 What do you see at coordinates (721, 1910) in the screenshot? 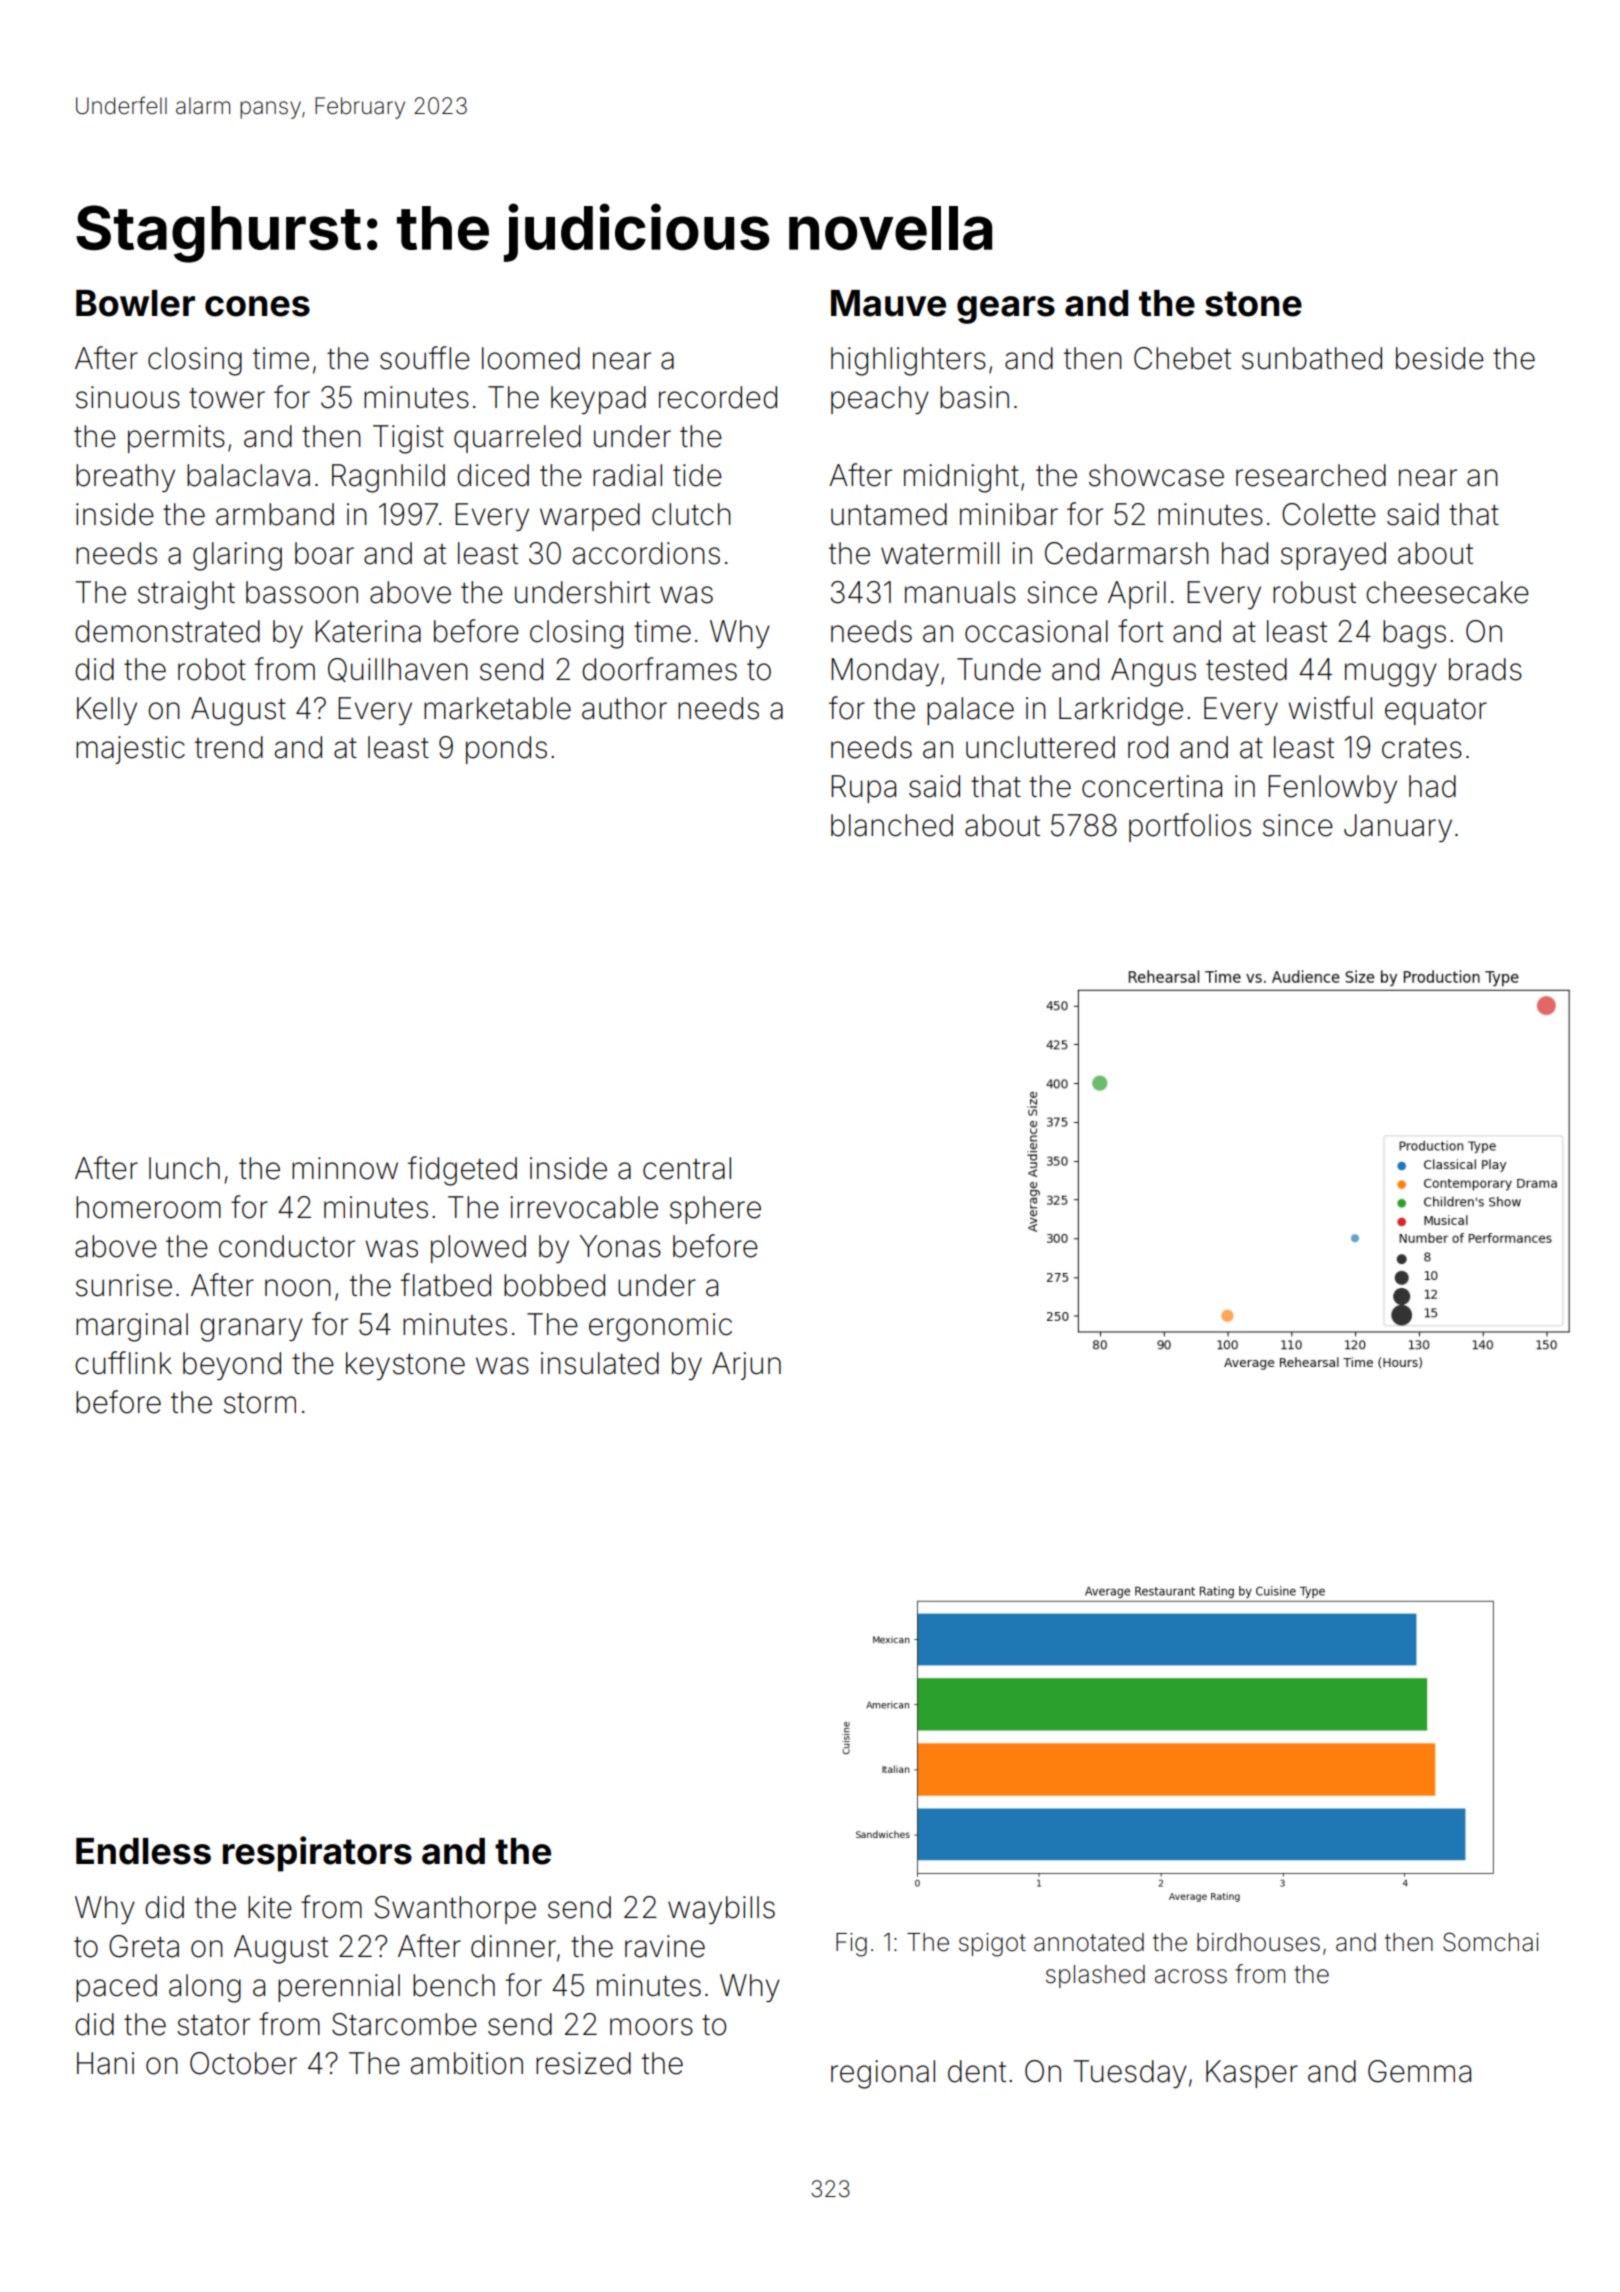
I see `waybills` at bounding box center [721, 1910].
